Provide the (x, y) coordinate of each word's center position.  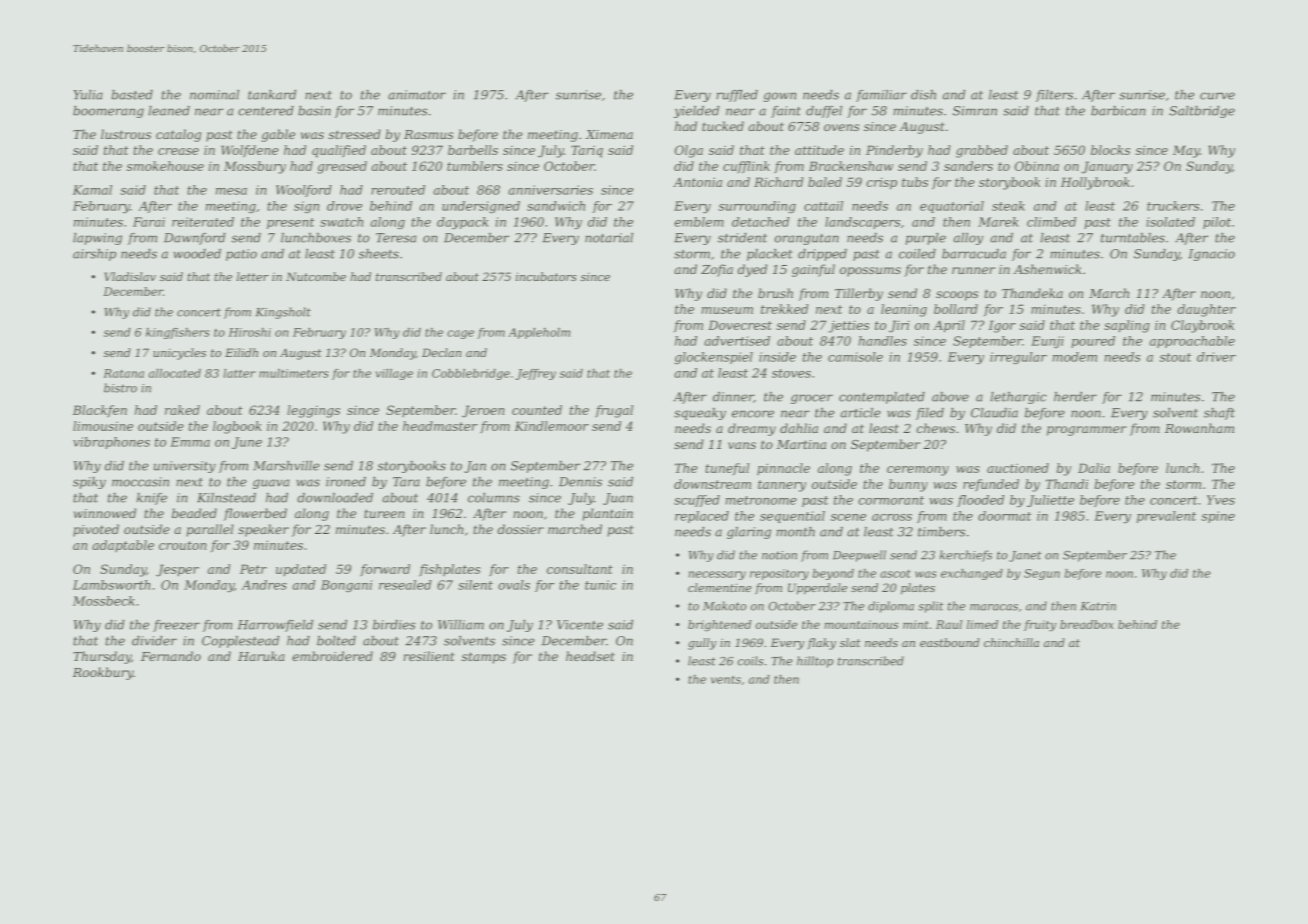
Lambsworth (111, 585)
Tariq (587, 151)
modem (1075, 357)
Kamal (92, 190)
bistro (120, 388)
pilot (1217, 223)
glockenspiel (714, 358)
